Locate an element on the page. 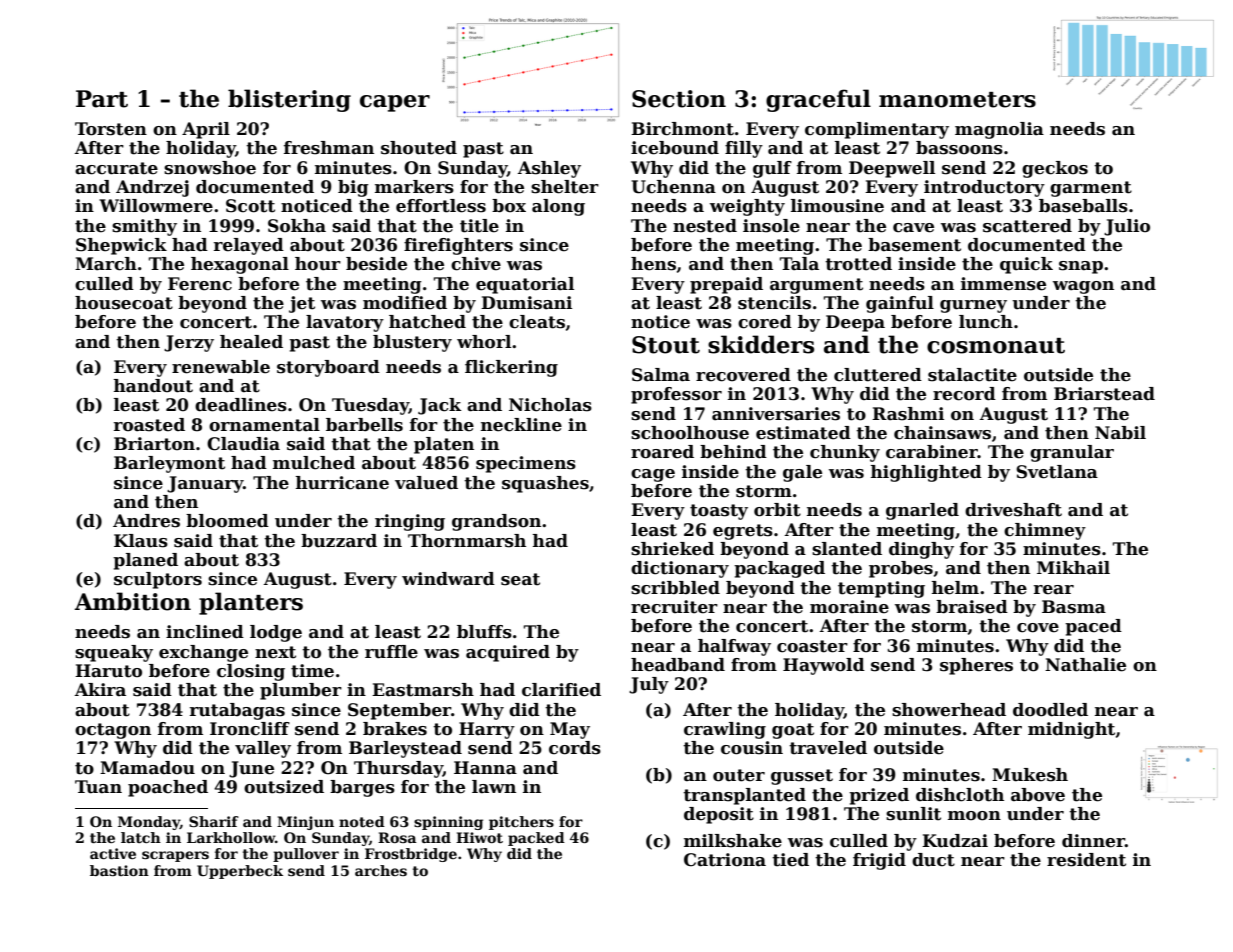 The image size is (1233, 952). magnolia is located at coordinates (999, 130).
